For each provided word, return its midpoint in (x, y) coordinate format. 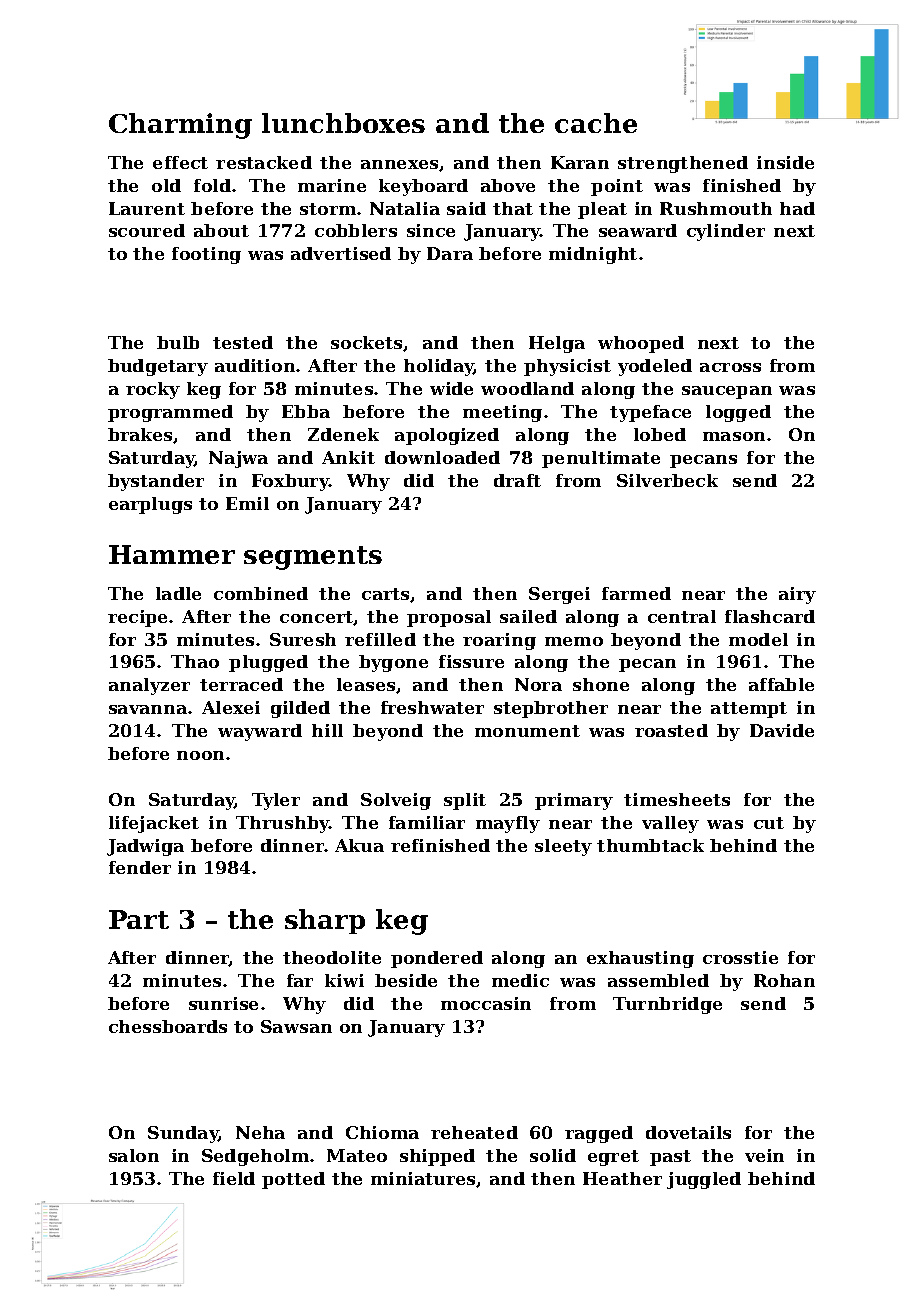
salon (134, 1155)
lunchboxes (343, 123)
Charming (180, 126)
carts (385, 594)
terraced (241, 684)
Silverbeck (667, 480)
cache (596, 123)
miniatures (424, 1179)
